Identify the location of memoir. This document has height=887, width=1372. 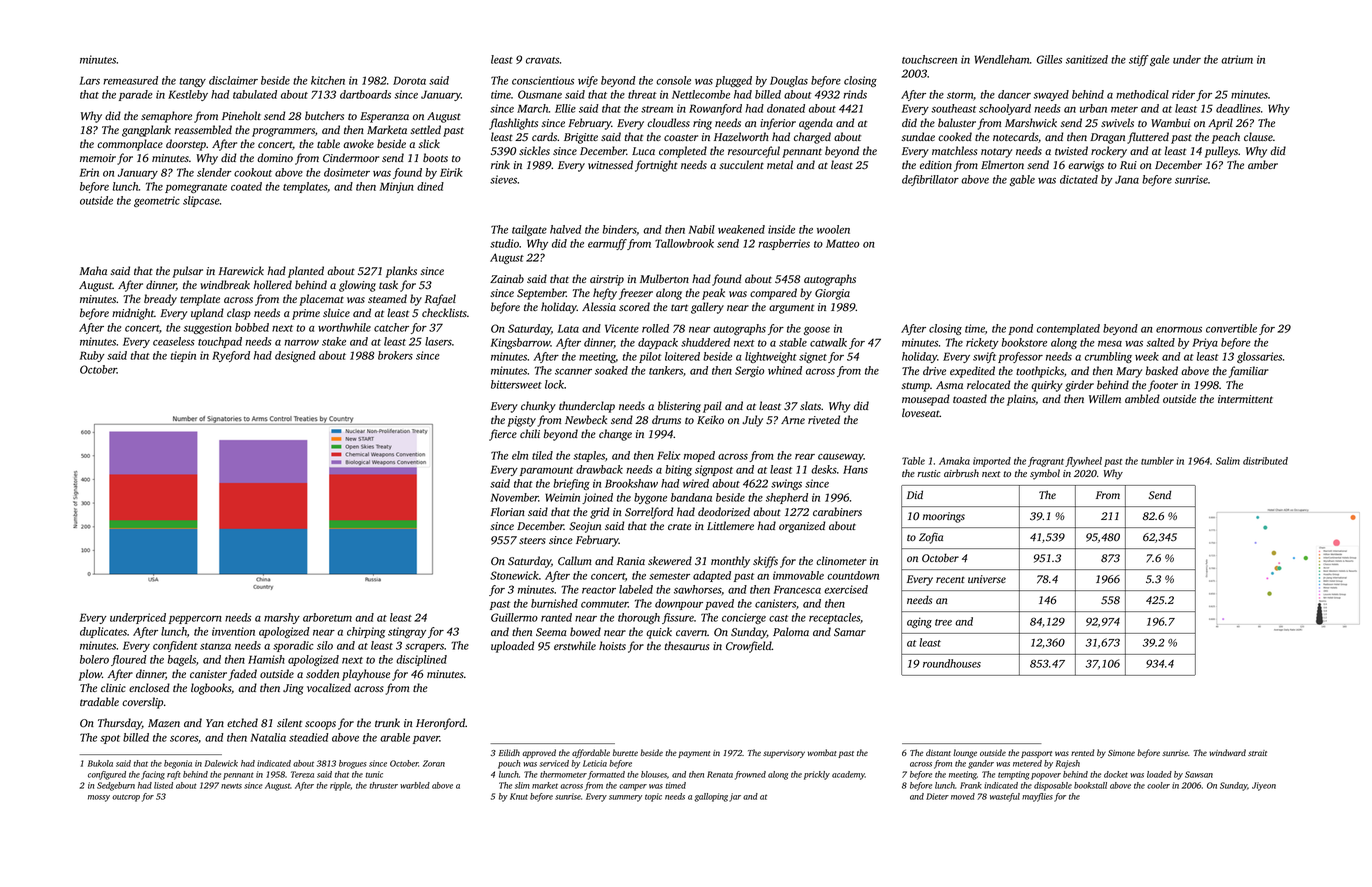
(98, 158).
